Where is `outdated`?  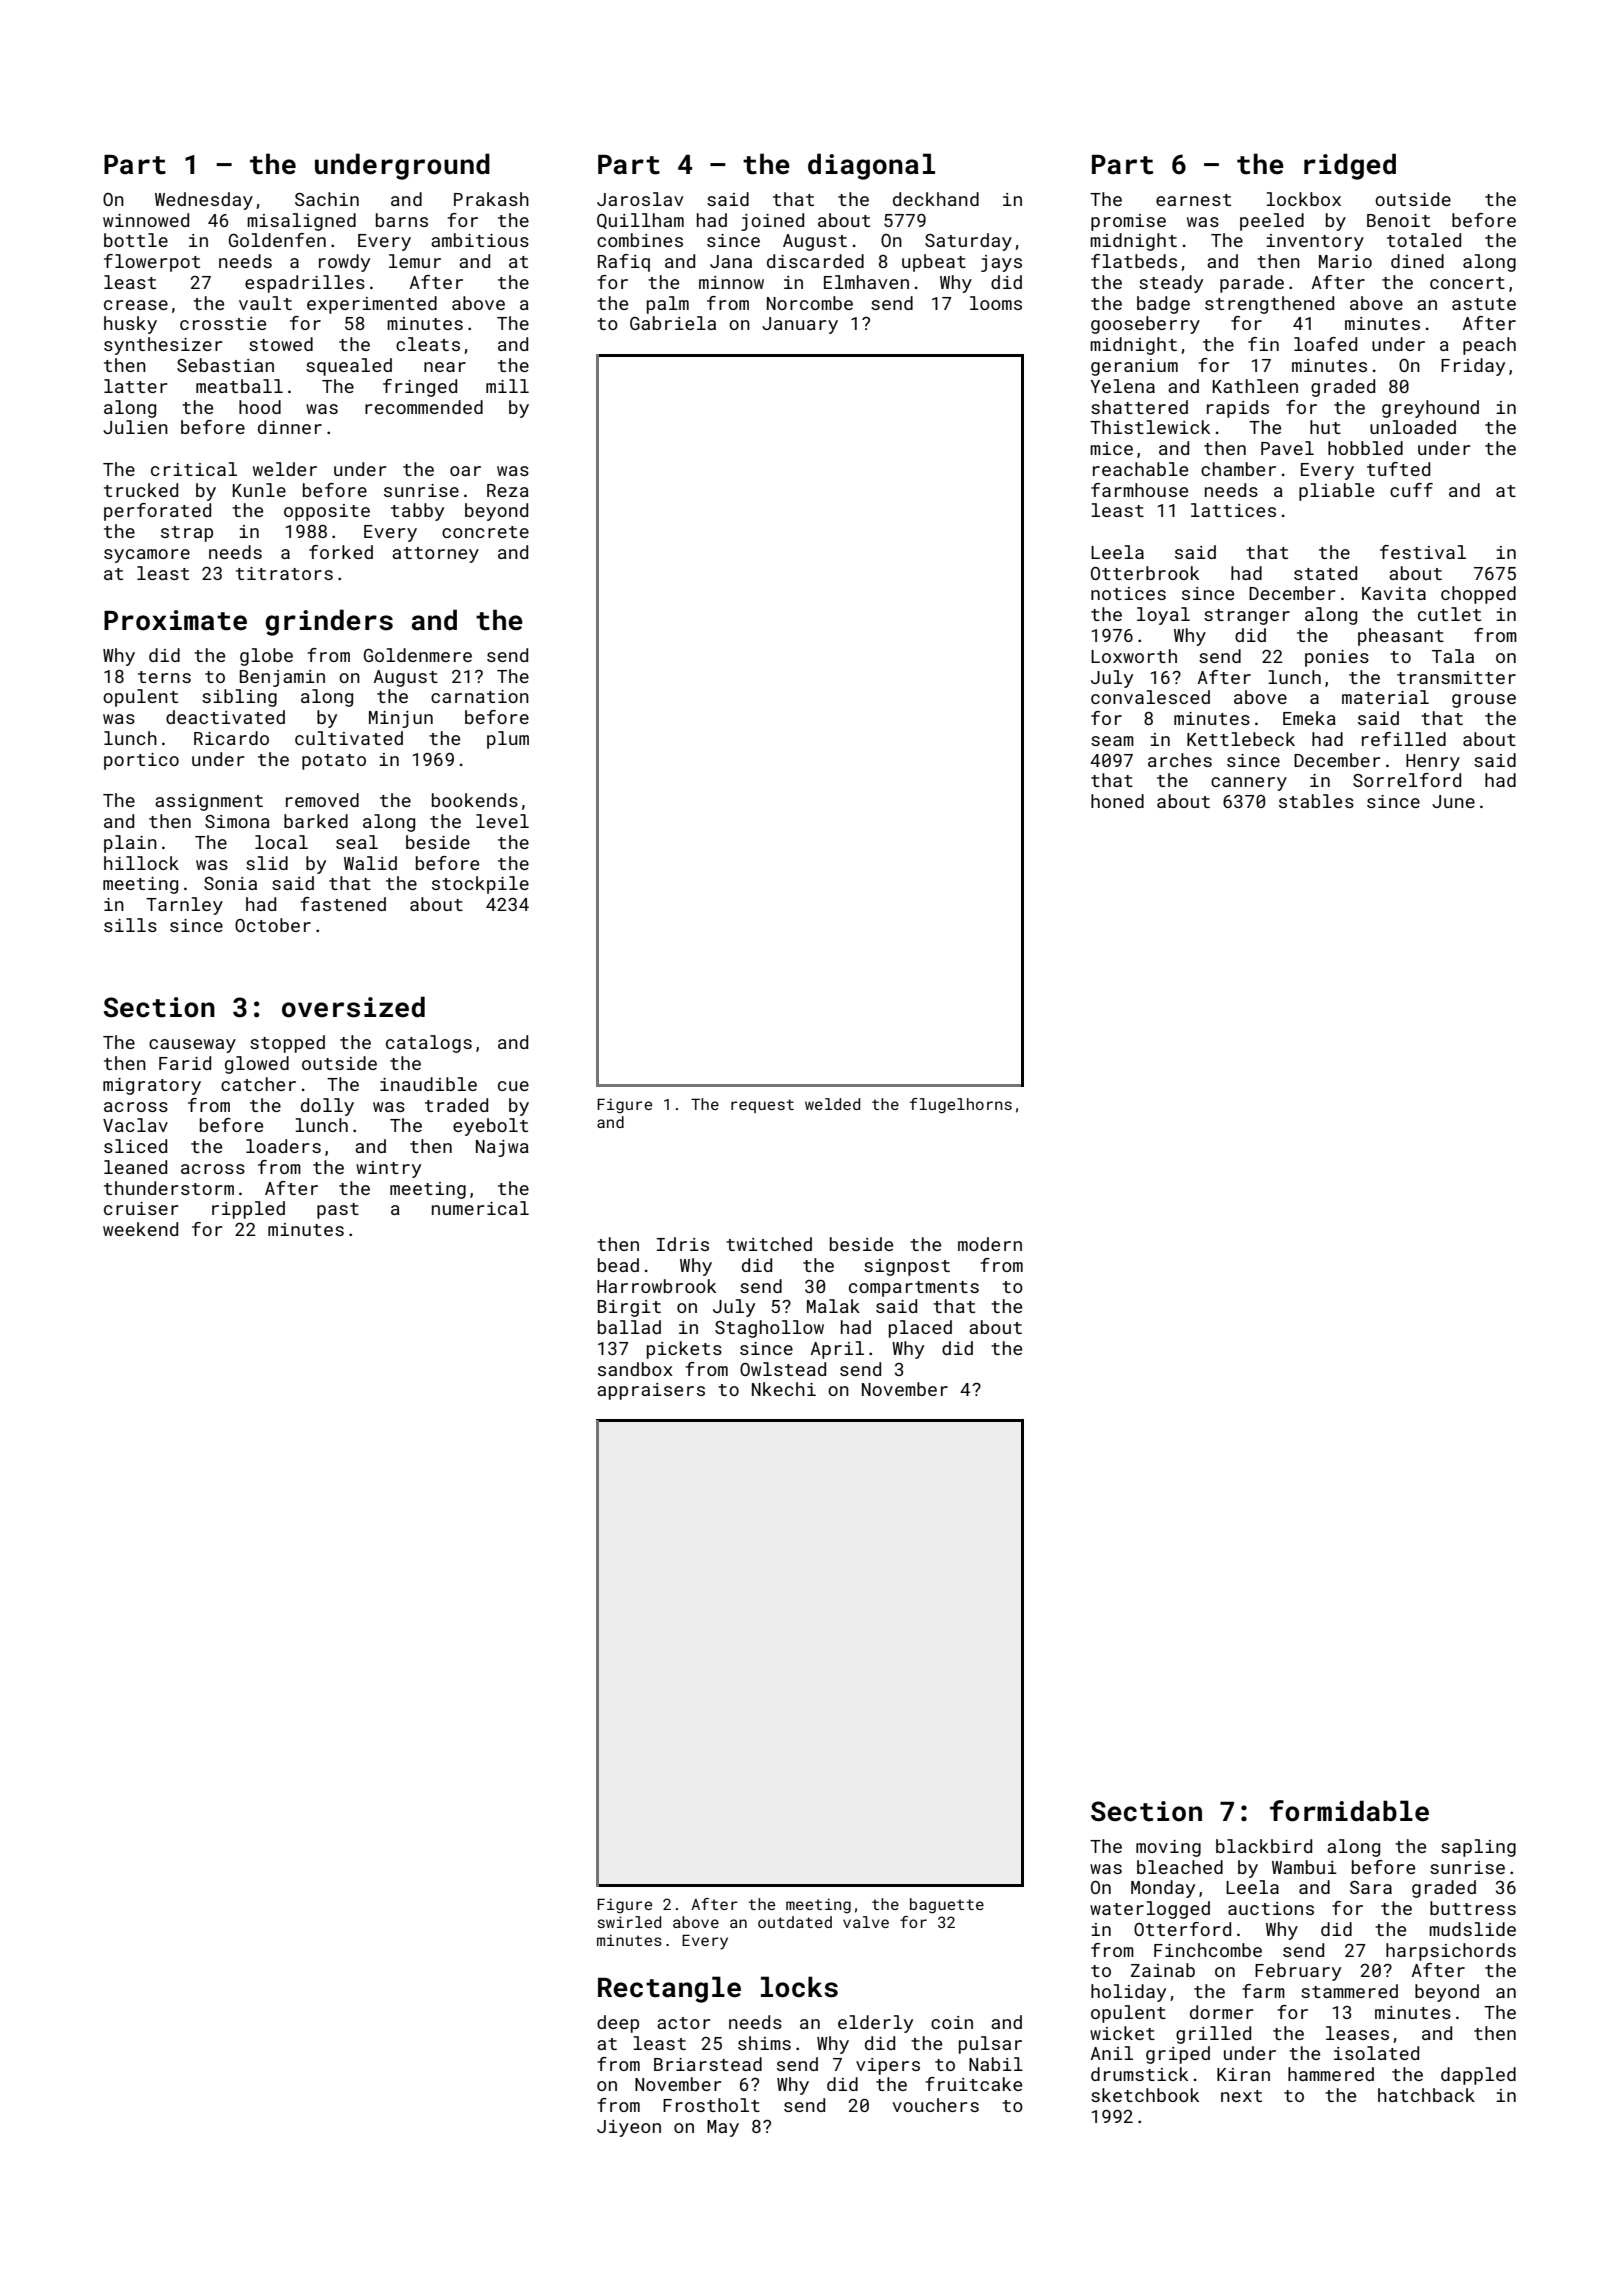 outdated is located at coordinates (795, 1922).
